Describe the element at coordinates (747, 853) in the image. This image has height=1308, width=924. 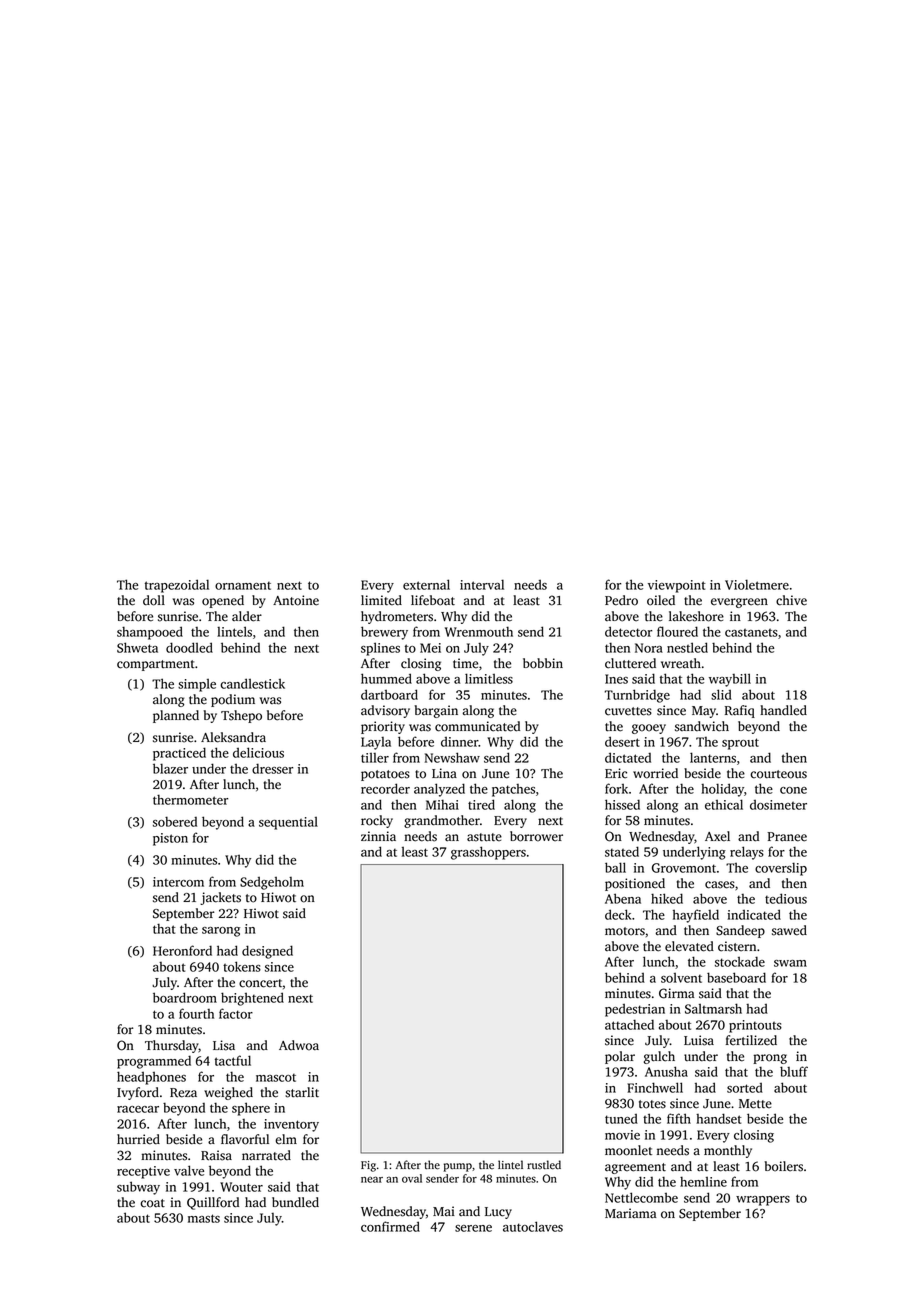
I see `relays` at that location.
